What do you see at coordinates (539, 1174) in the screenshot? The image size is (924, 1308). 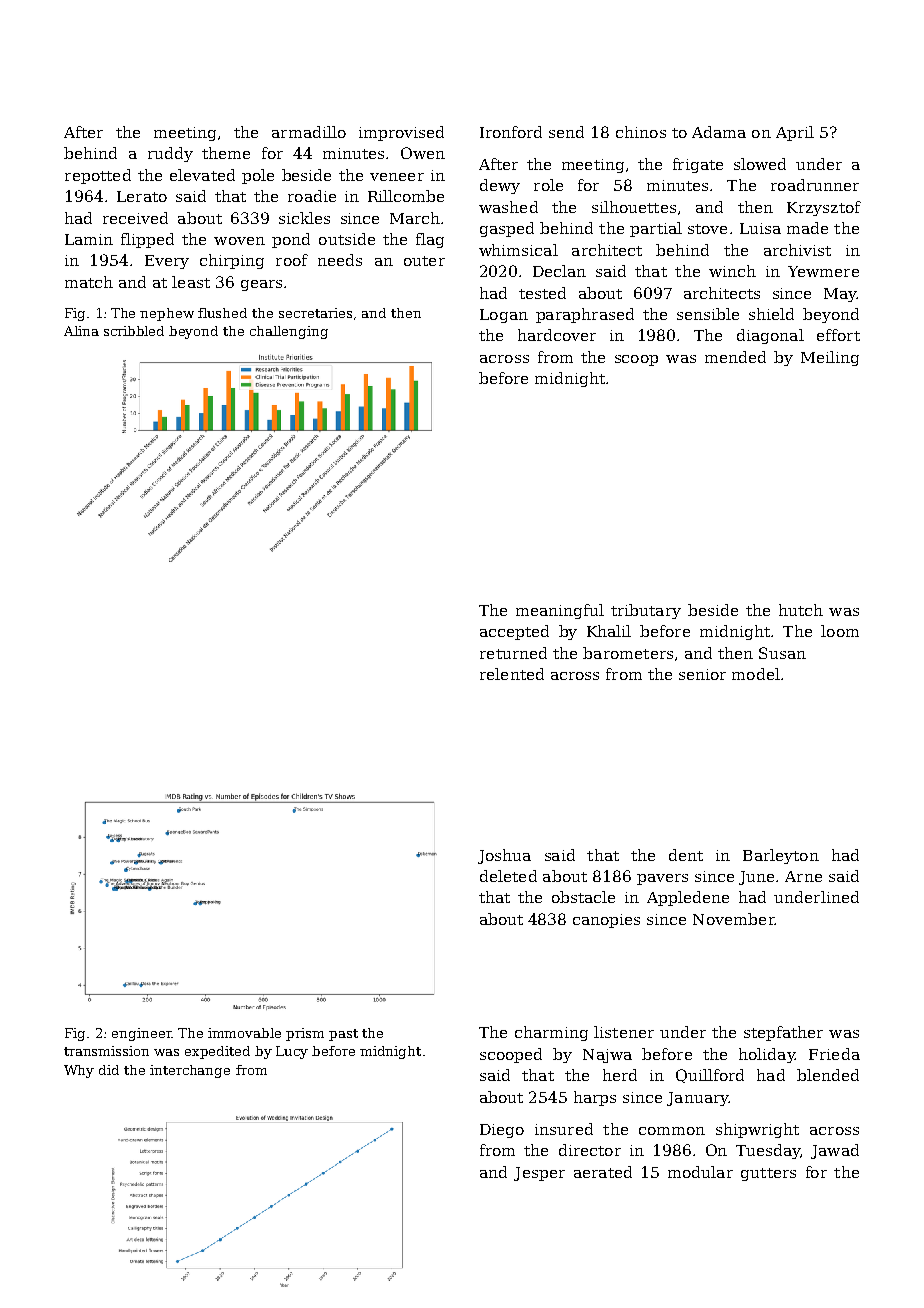 I see `Jesper` at bounding box center [539, 1174].
